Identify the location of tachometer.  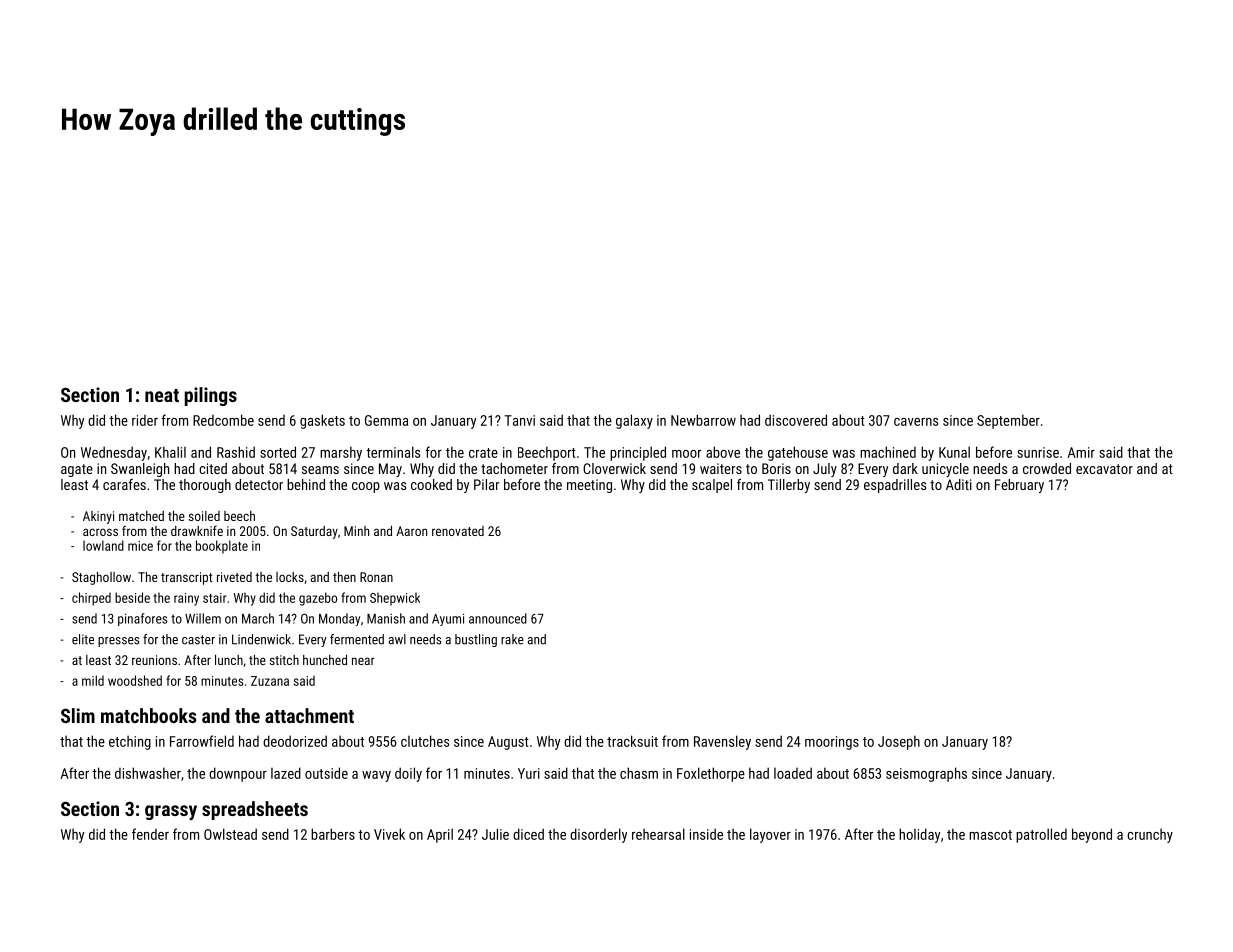
(514, 468).
